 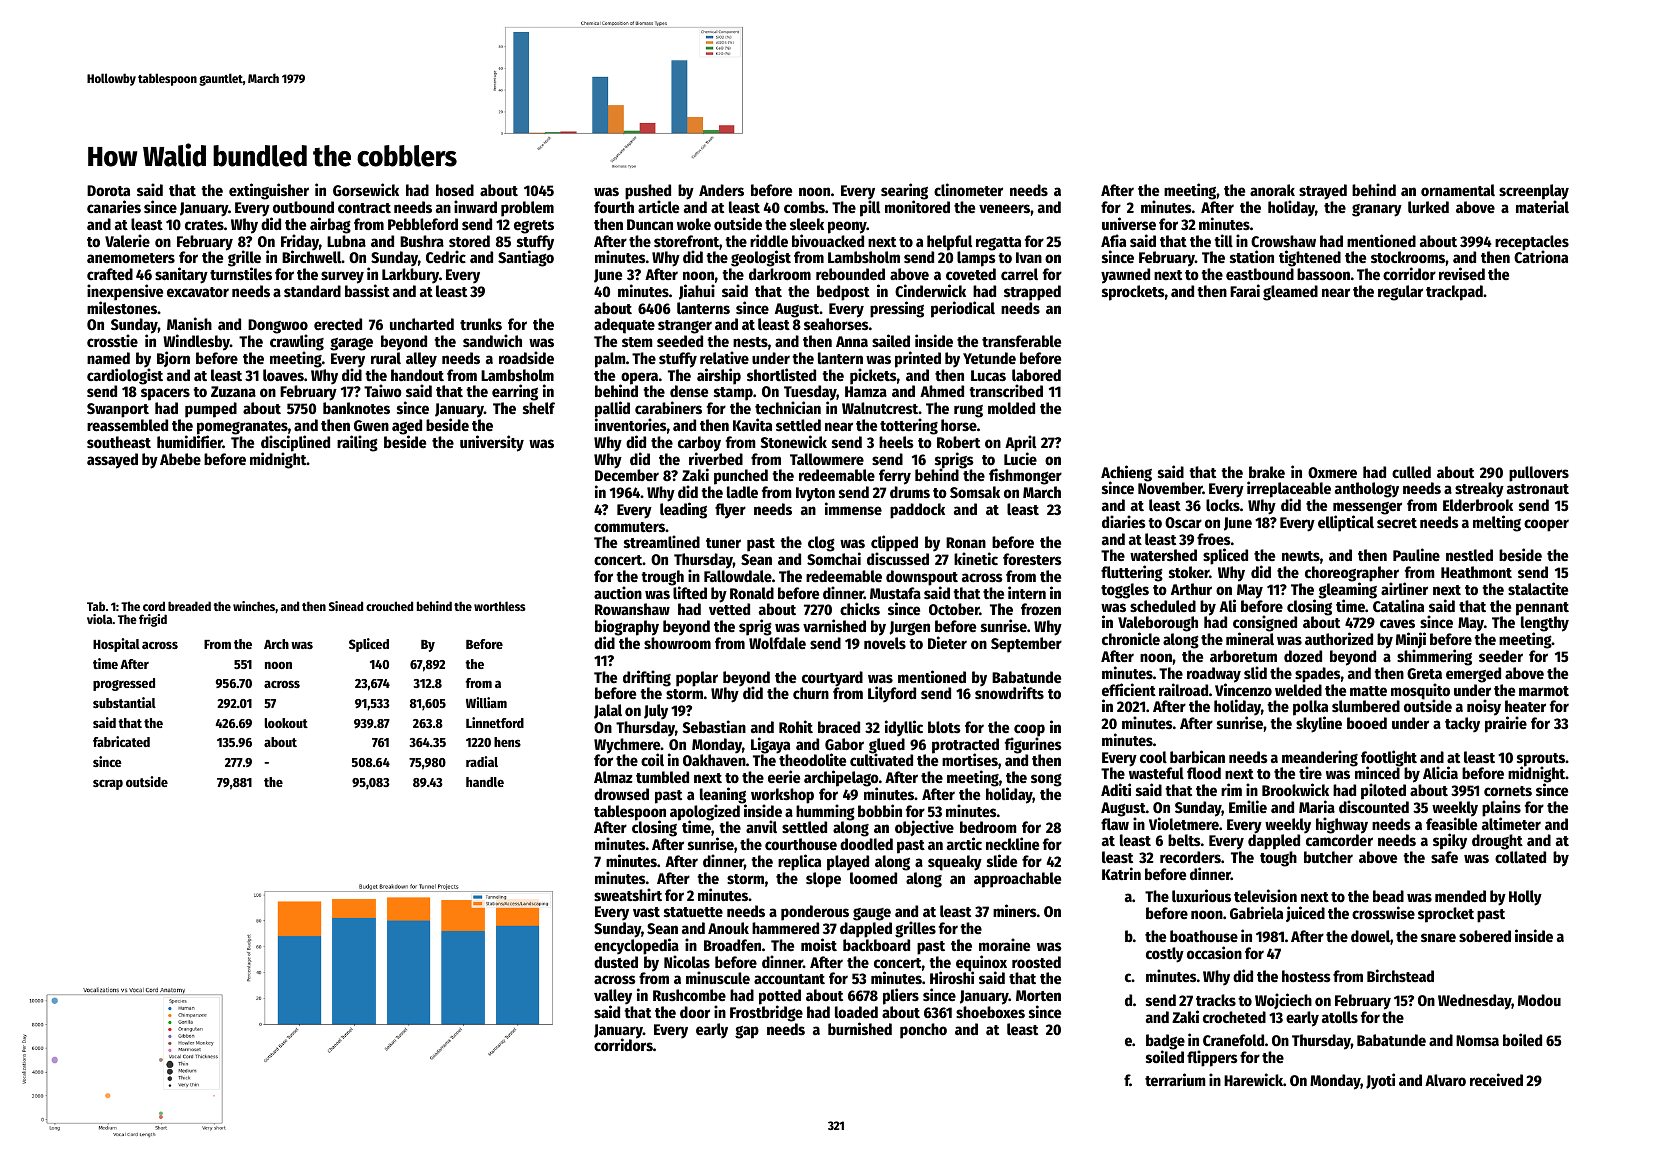 I want to click on material, so click(x=1542, y=207).
